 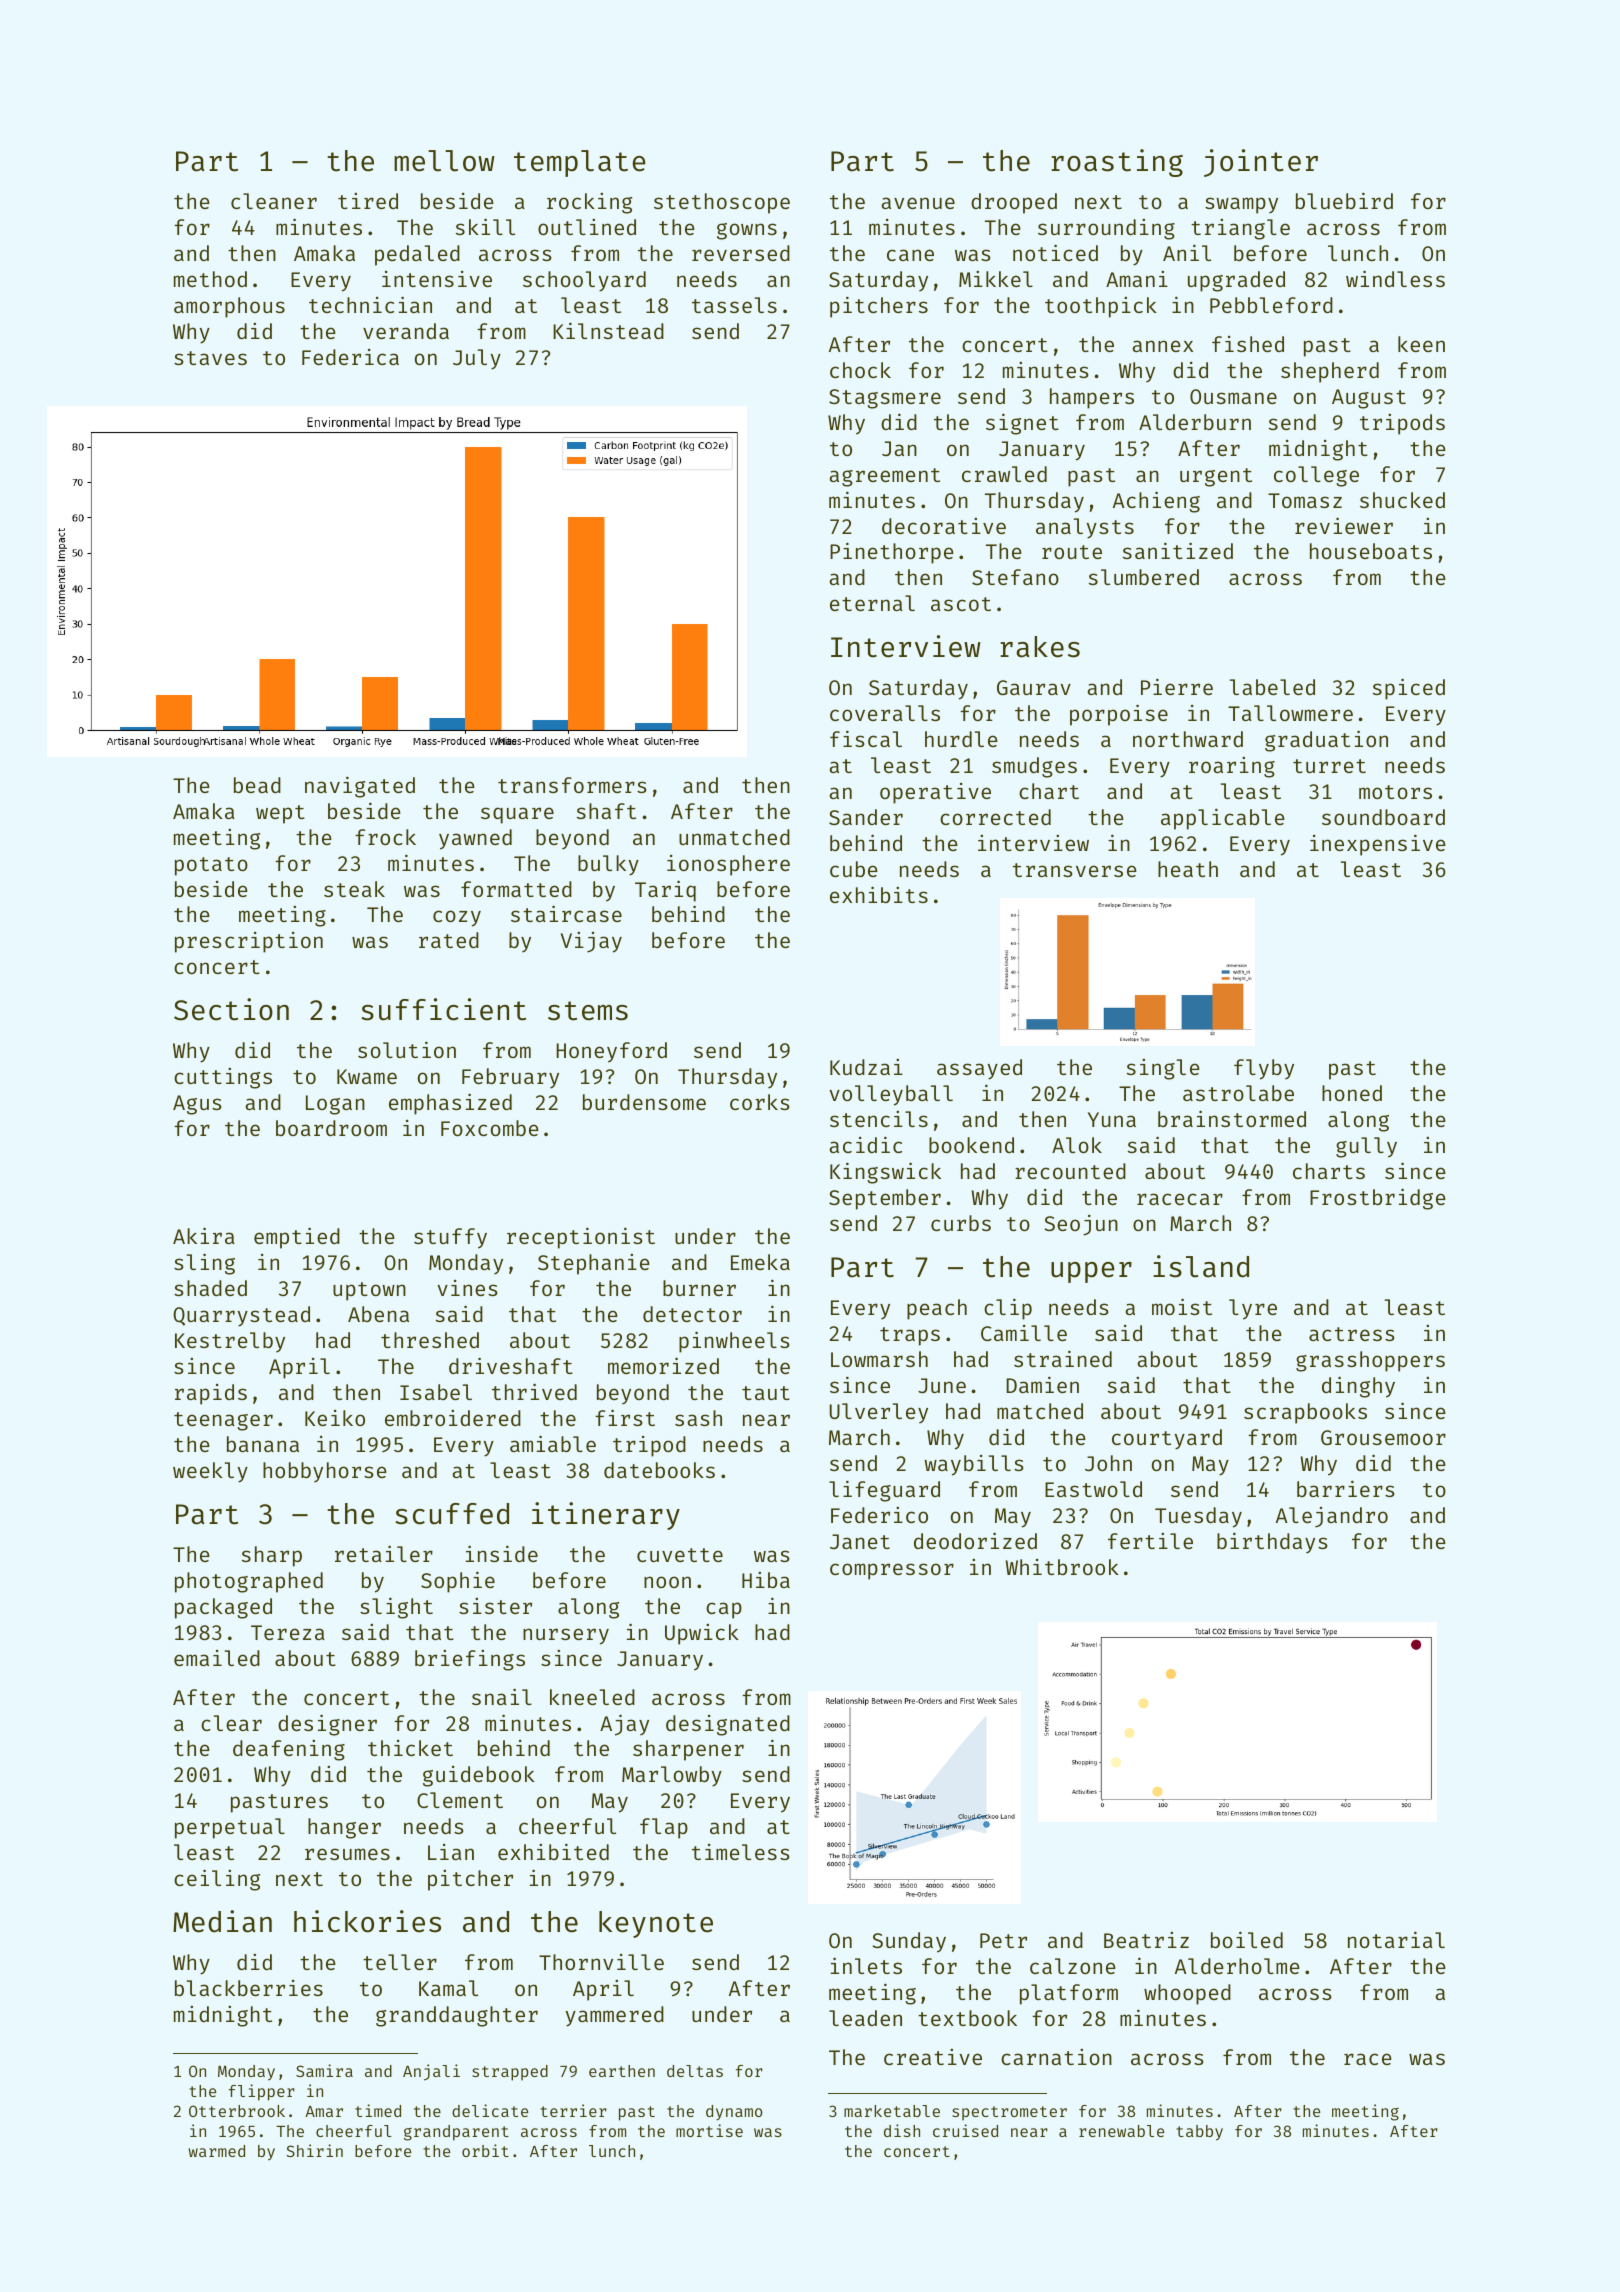 What do you see at coordinates (274, 201) in the screenshot?
I see `cleaner` at bounding box center [274, 201].
